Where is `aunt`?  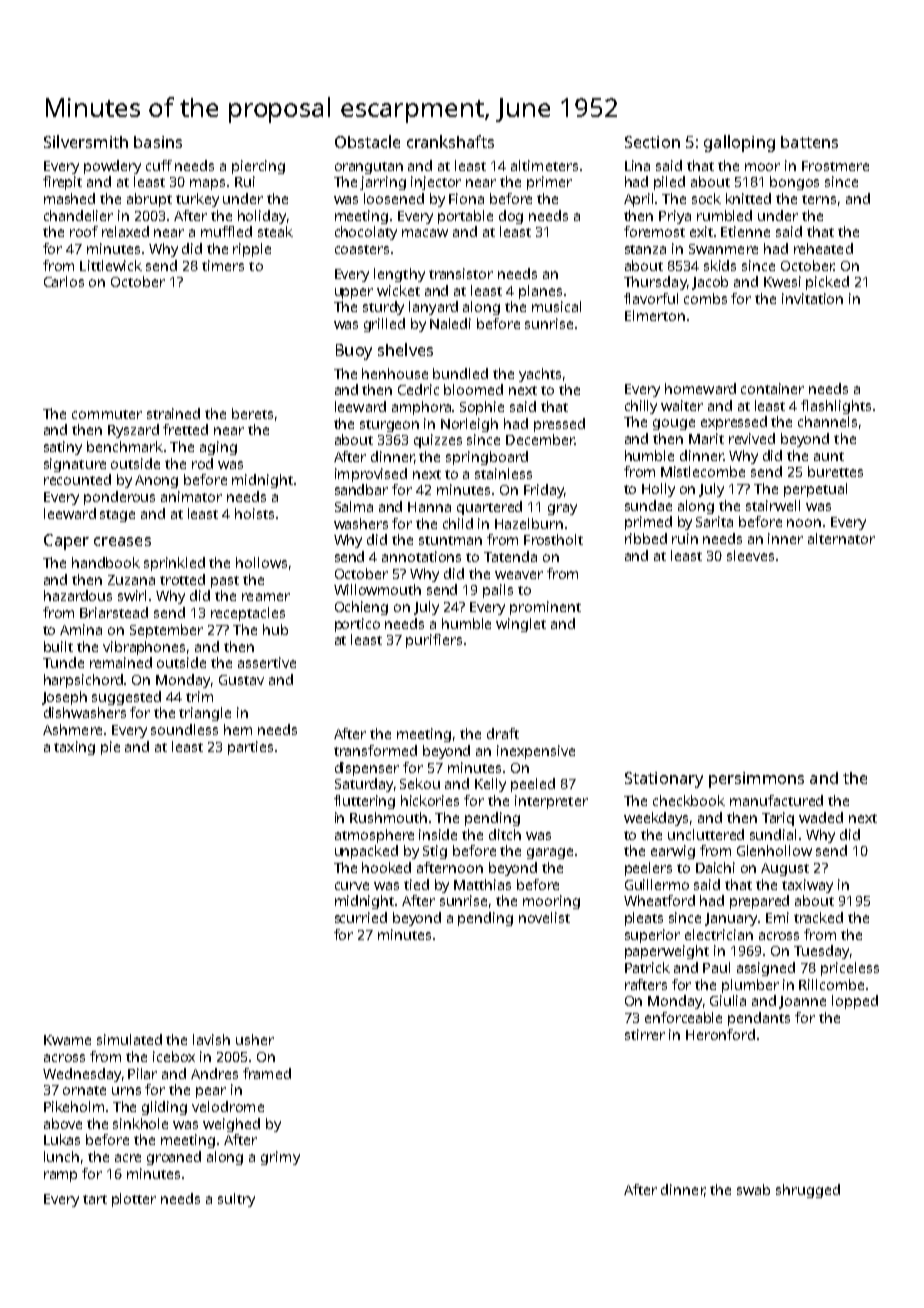 aunt is located at coordinates (829, 456).
